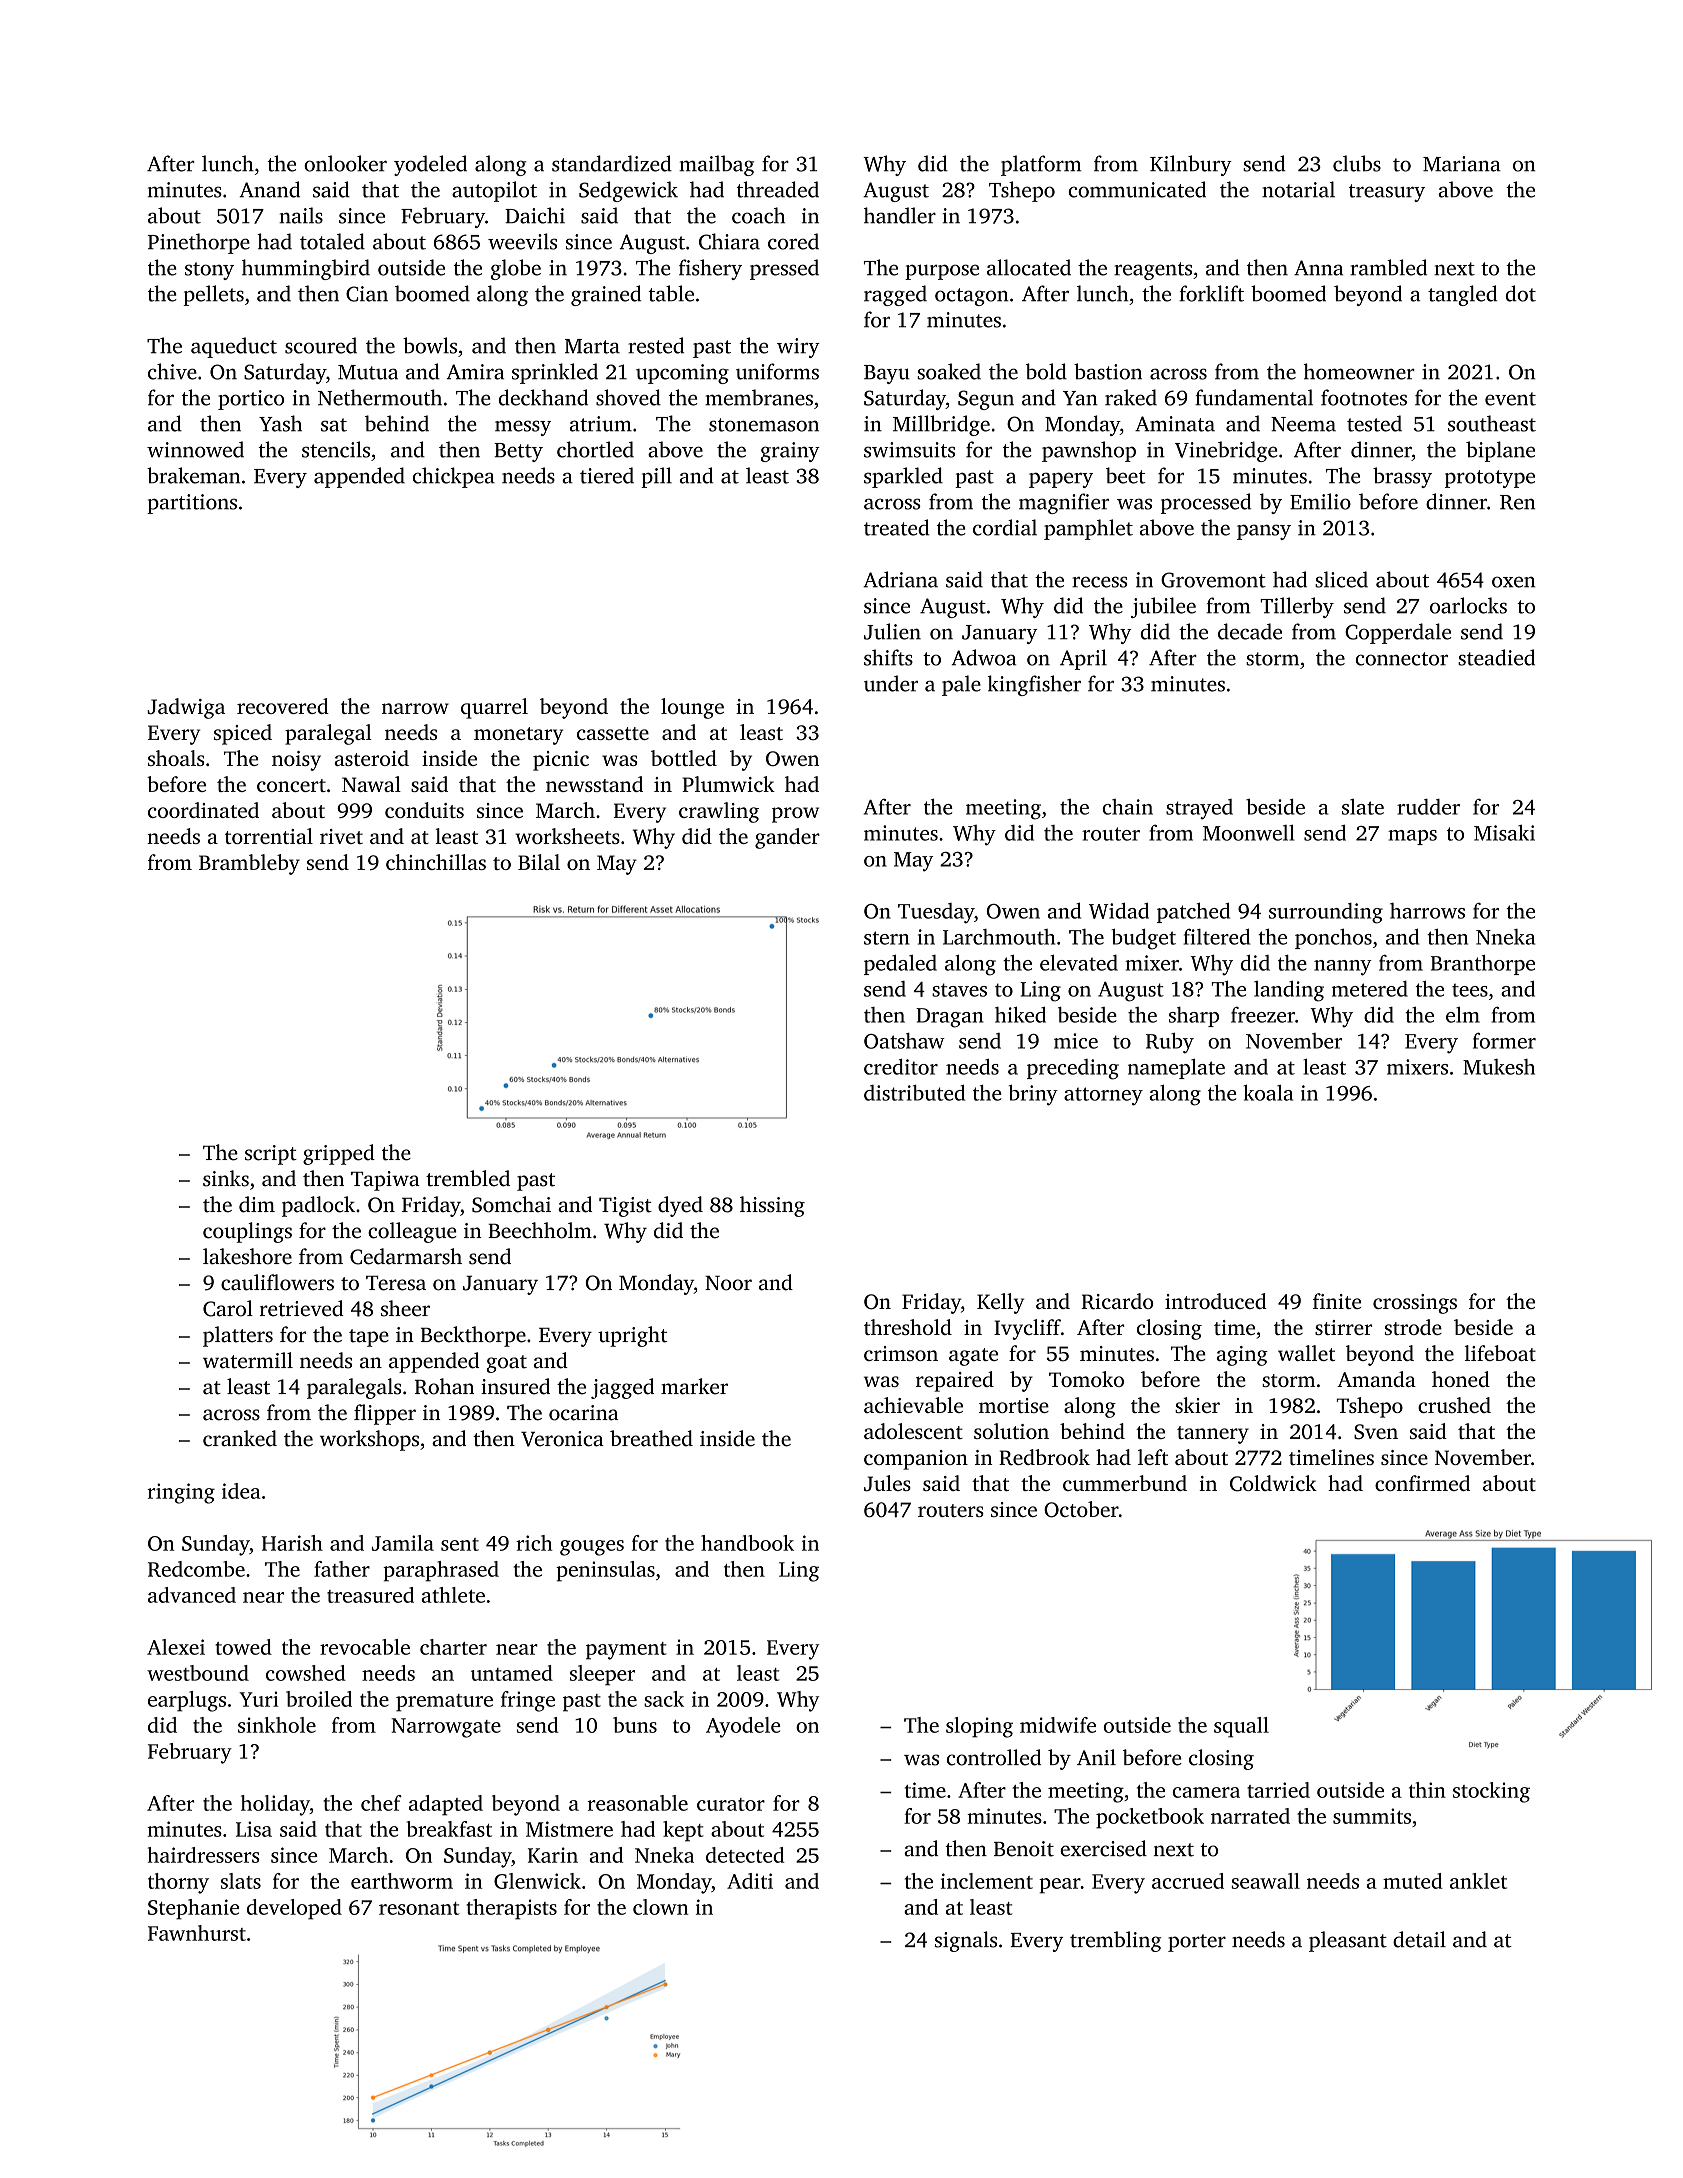 Image resolution: width=1683 pixels, height=2178 pixels. What do you see at coordinates (269, 189) in the screenshot?
I see `Anand` at bounding box center [269, 189].
